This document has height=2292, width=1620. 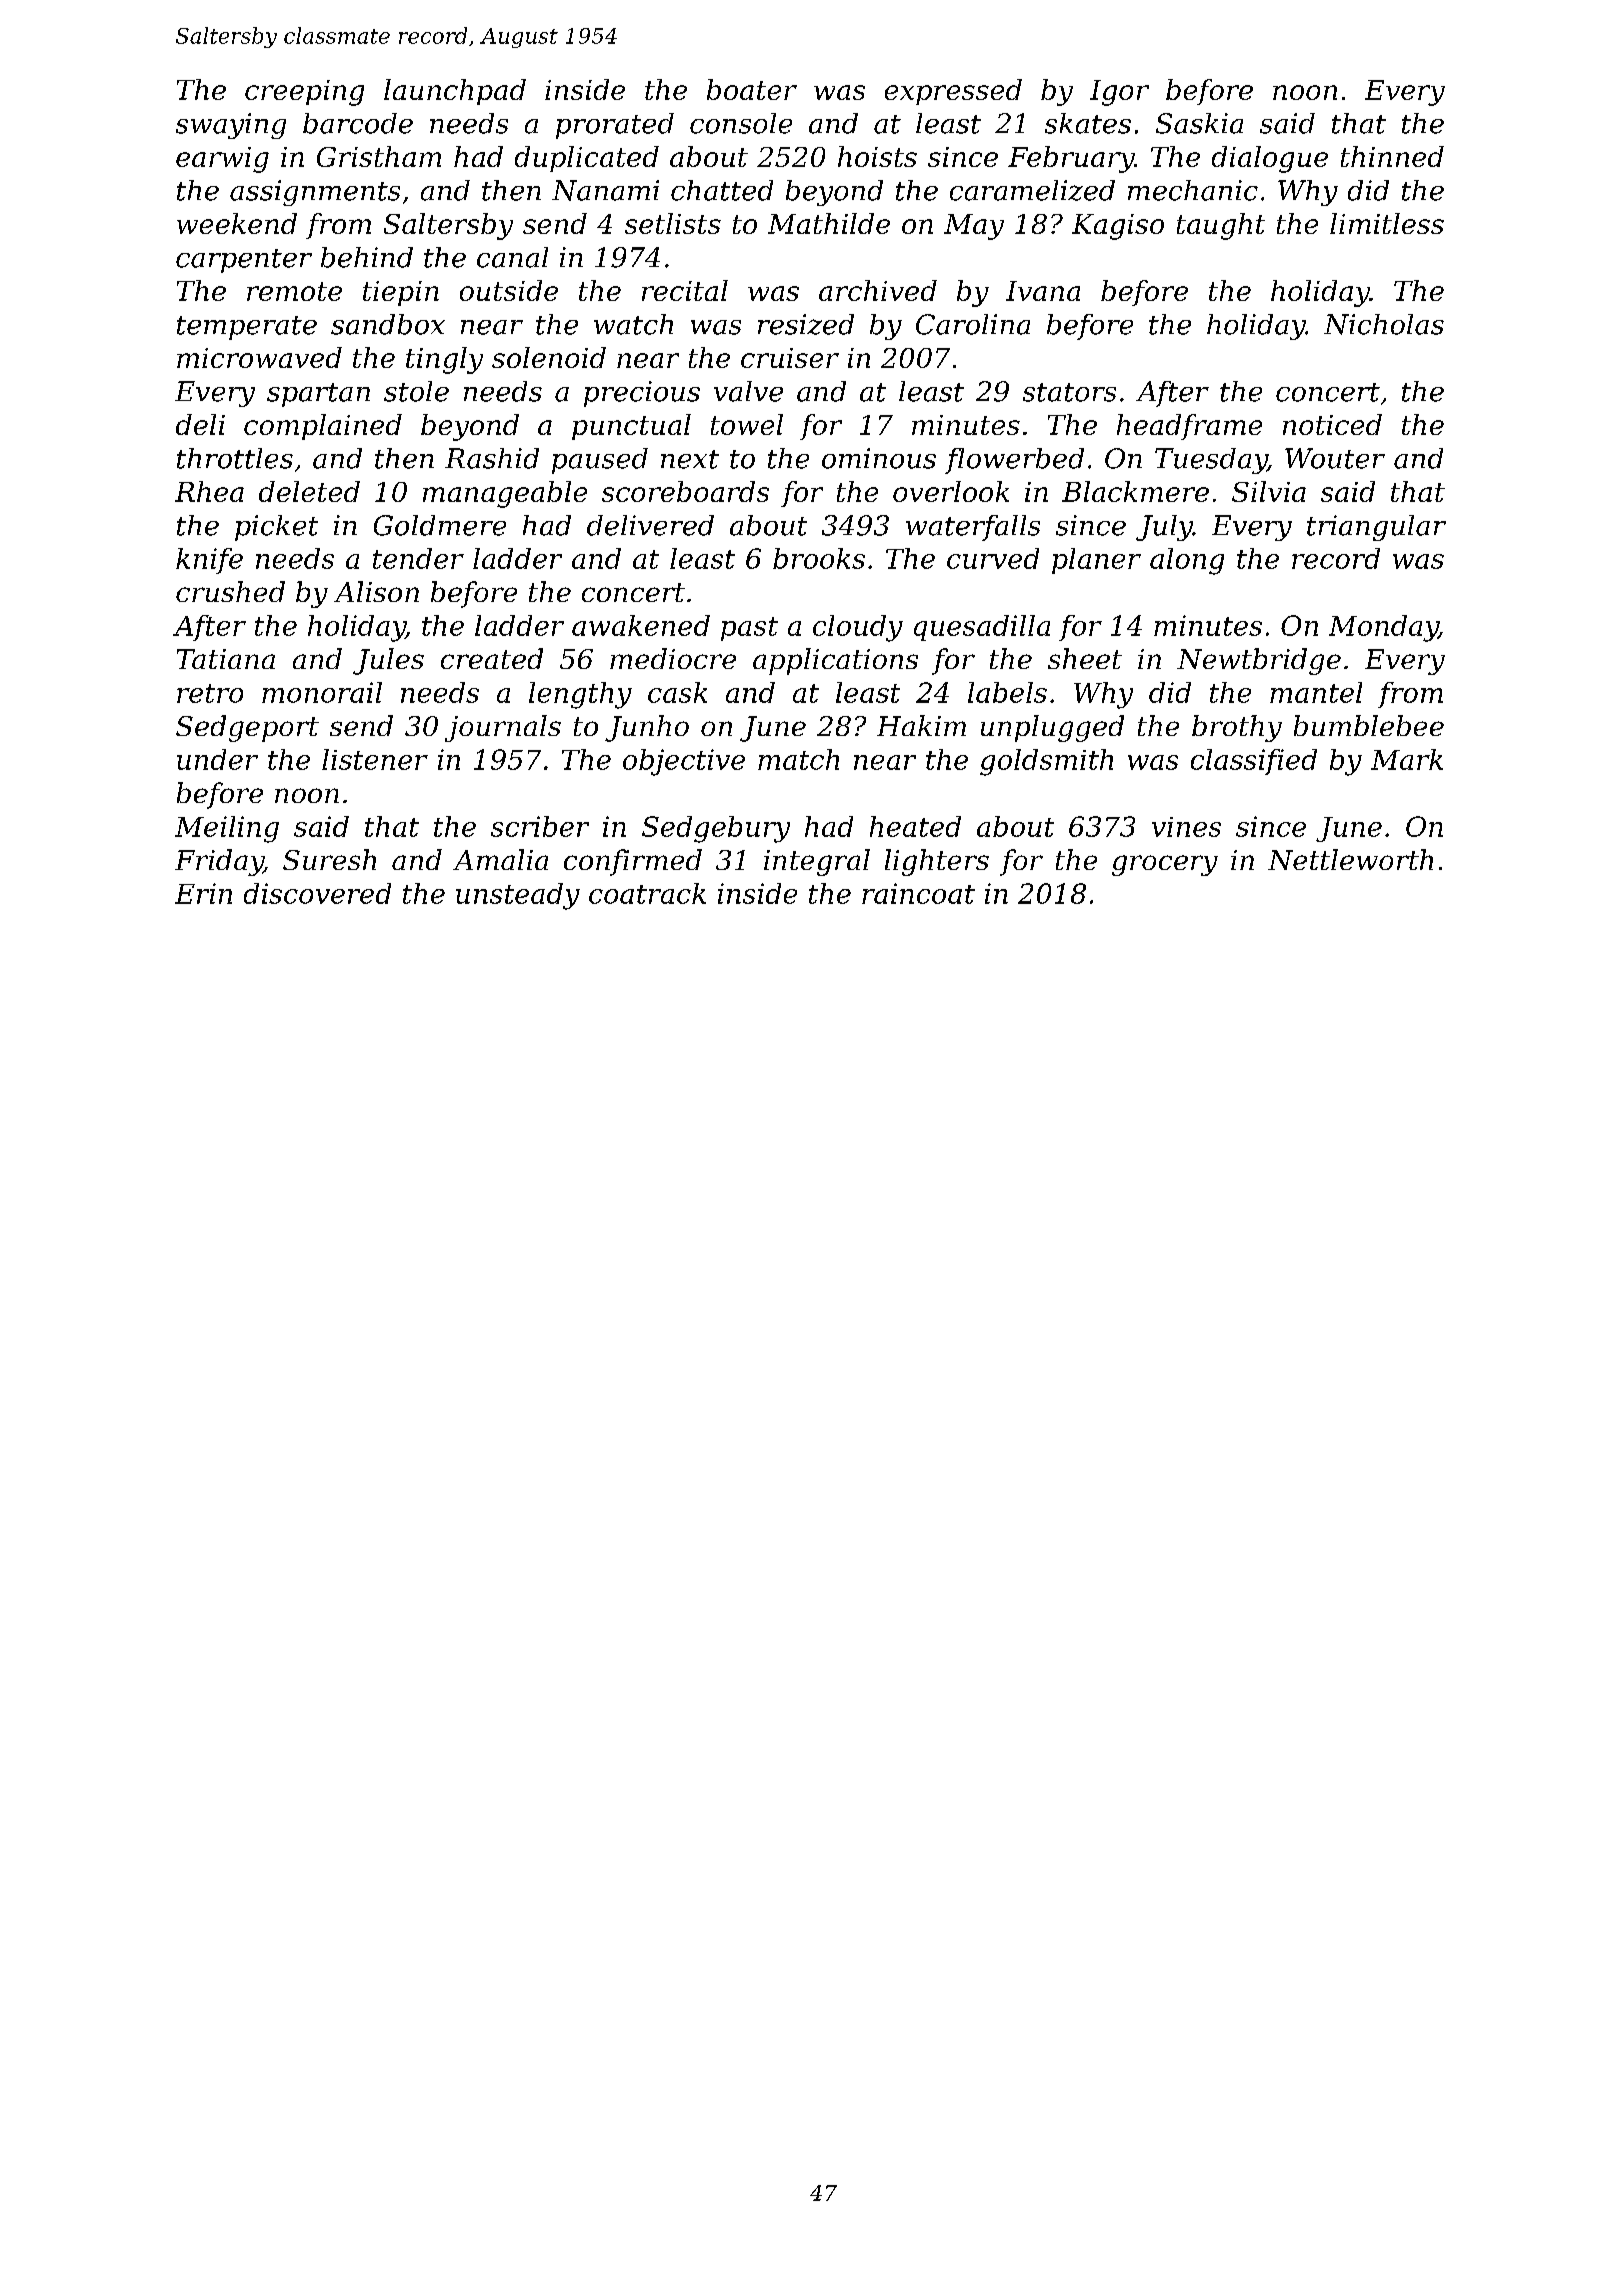 What do you see at coordinates (1085, 658) in the document?
I see `sheet` at bounding box center [1085, 658].
